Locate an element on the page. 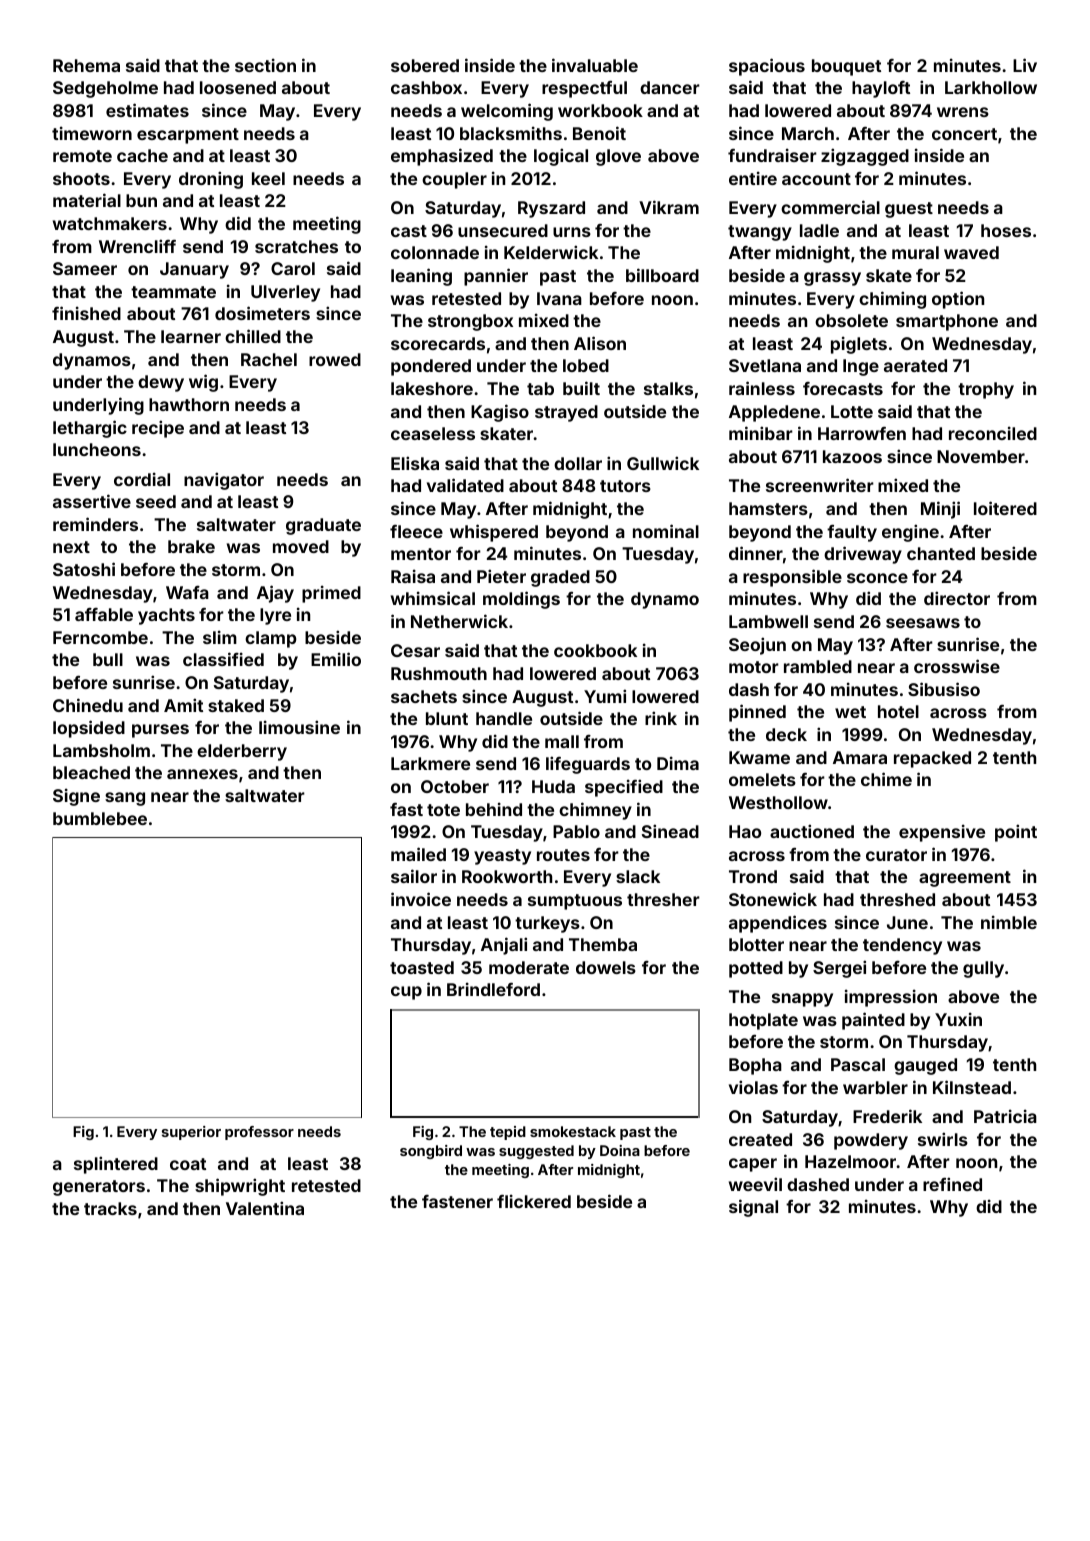 The height and width of the image is (1541, 1090). signal is located at coordinates (753, 1208).
